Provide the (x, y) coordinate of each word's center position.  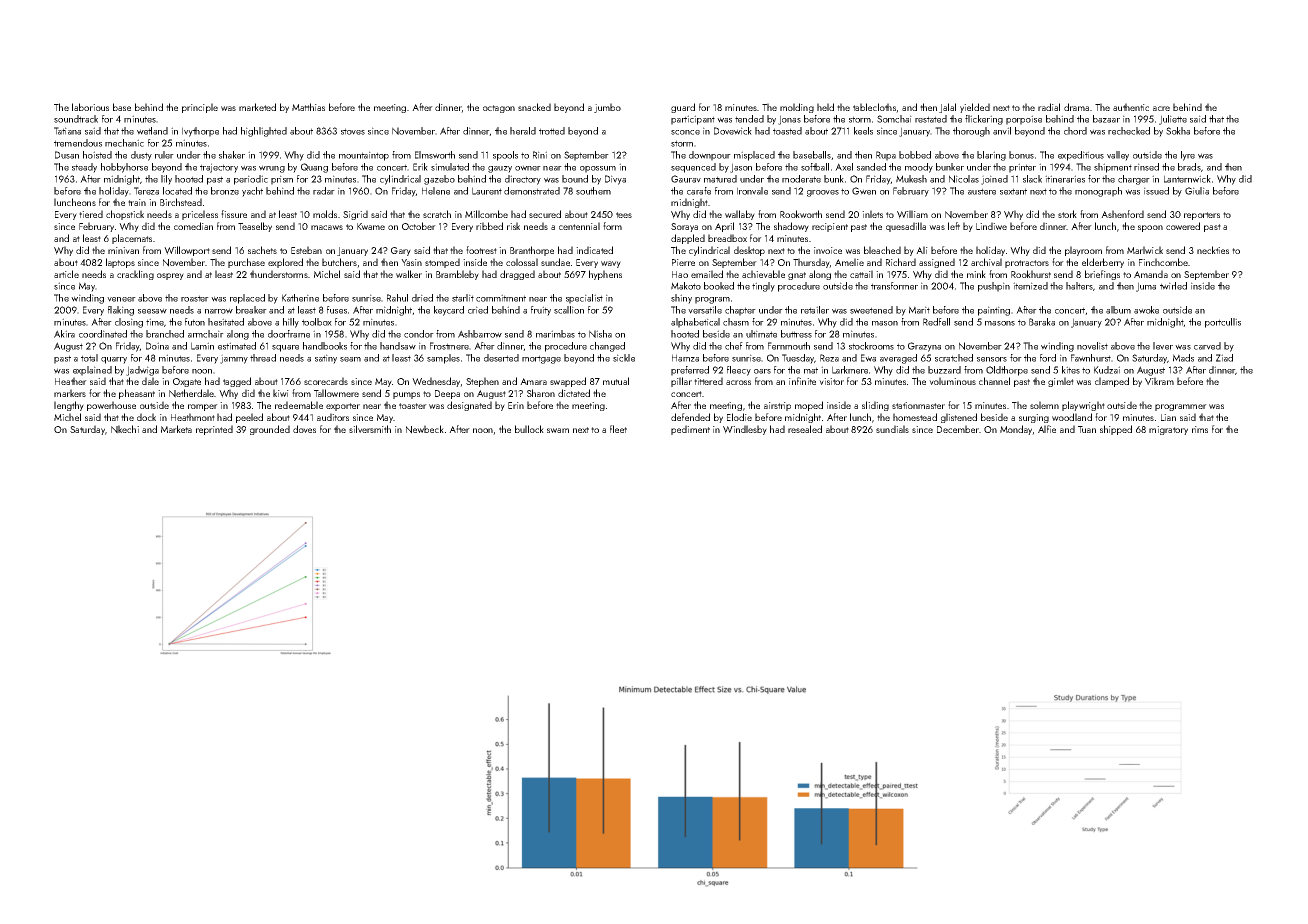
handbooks (325, 346)
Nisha (600, 334)
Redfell (936, 322)
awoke (1146, 310)
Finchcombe (1164, 262)
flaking (121, 311)
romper (203, 407)
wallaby (740, 215)
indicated (594, 250)
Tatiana (67, 131)
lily (166, 180)
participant (693, 120)
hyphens (605, 275)
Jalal (947, 108)
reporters (1202, 216)
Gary (401, 251)
